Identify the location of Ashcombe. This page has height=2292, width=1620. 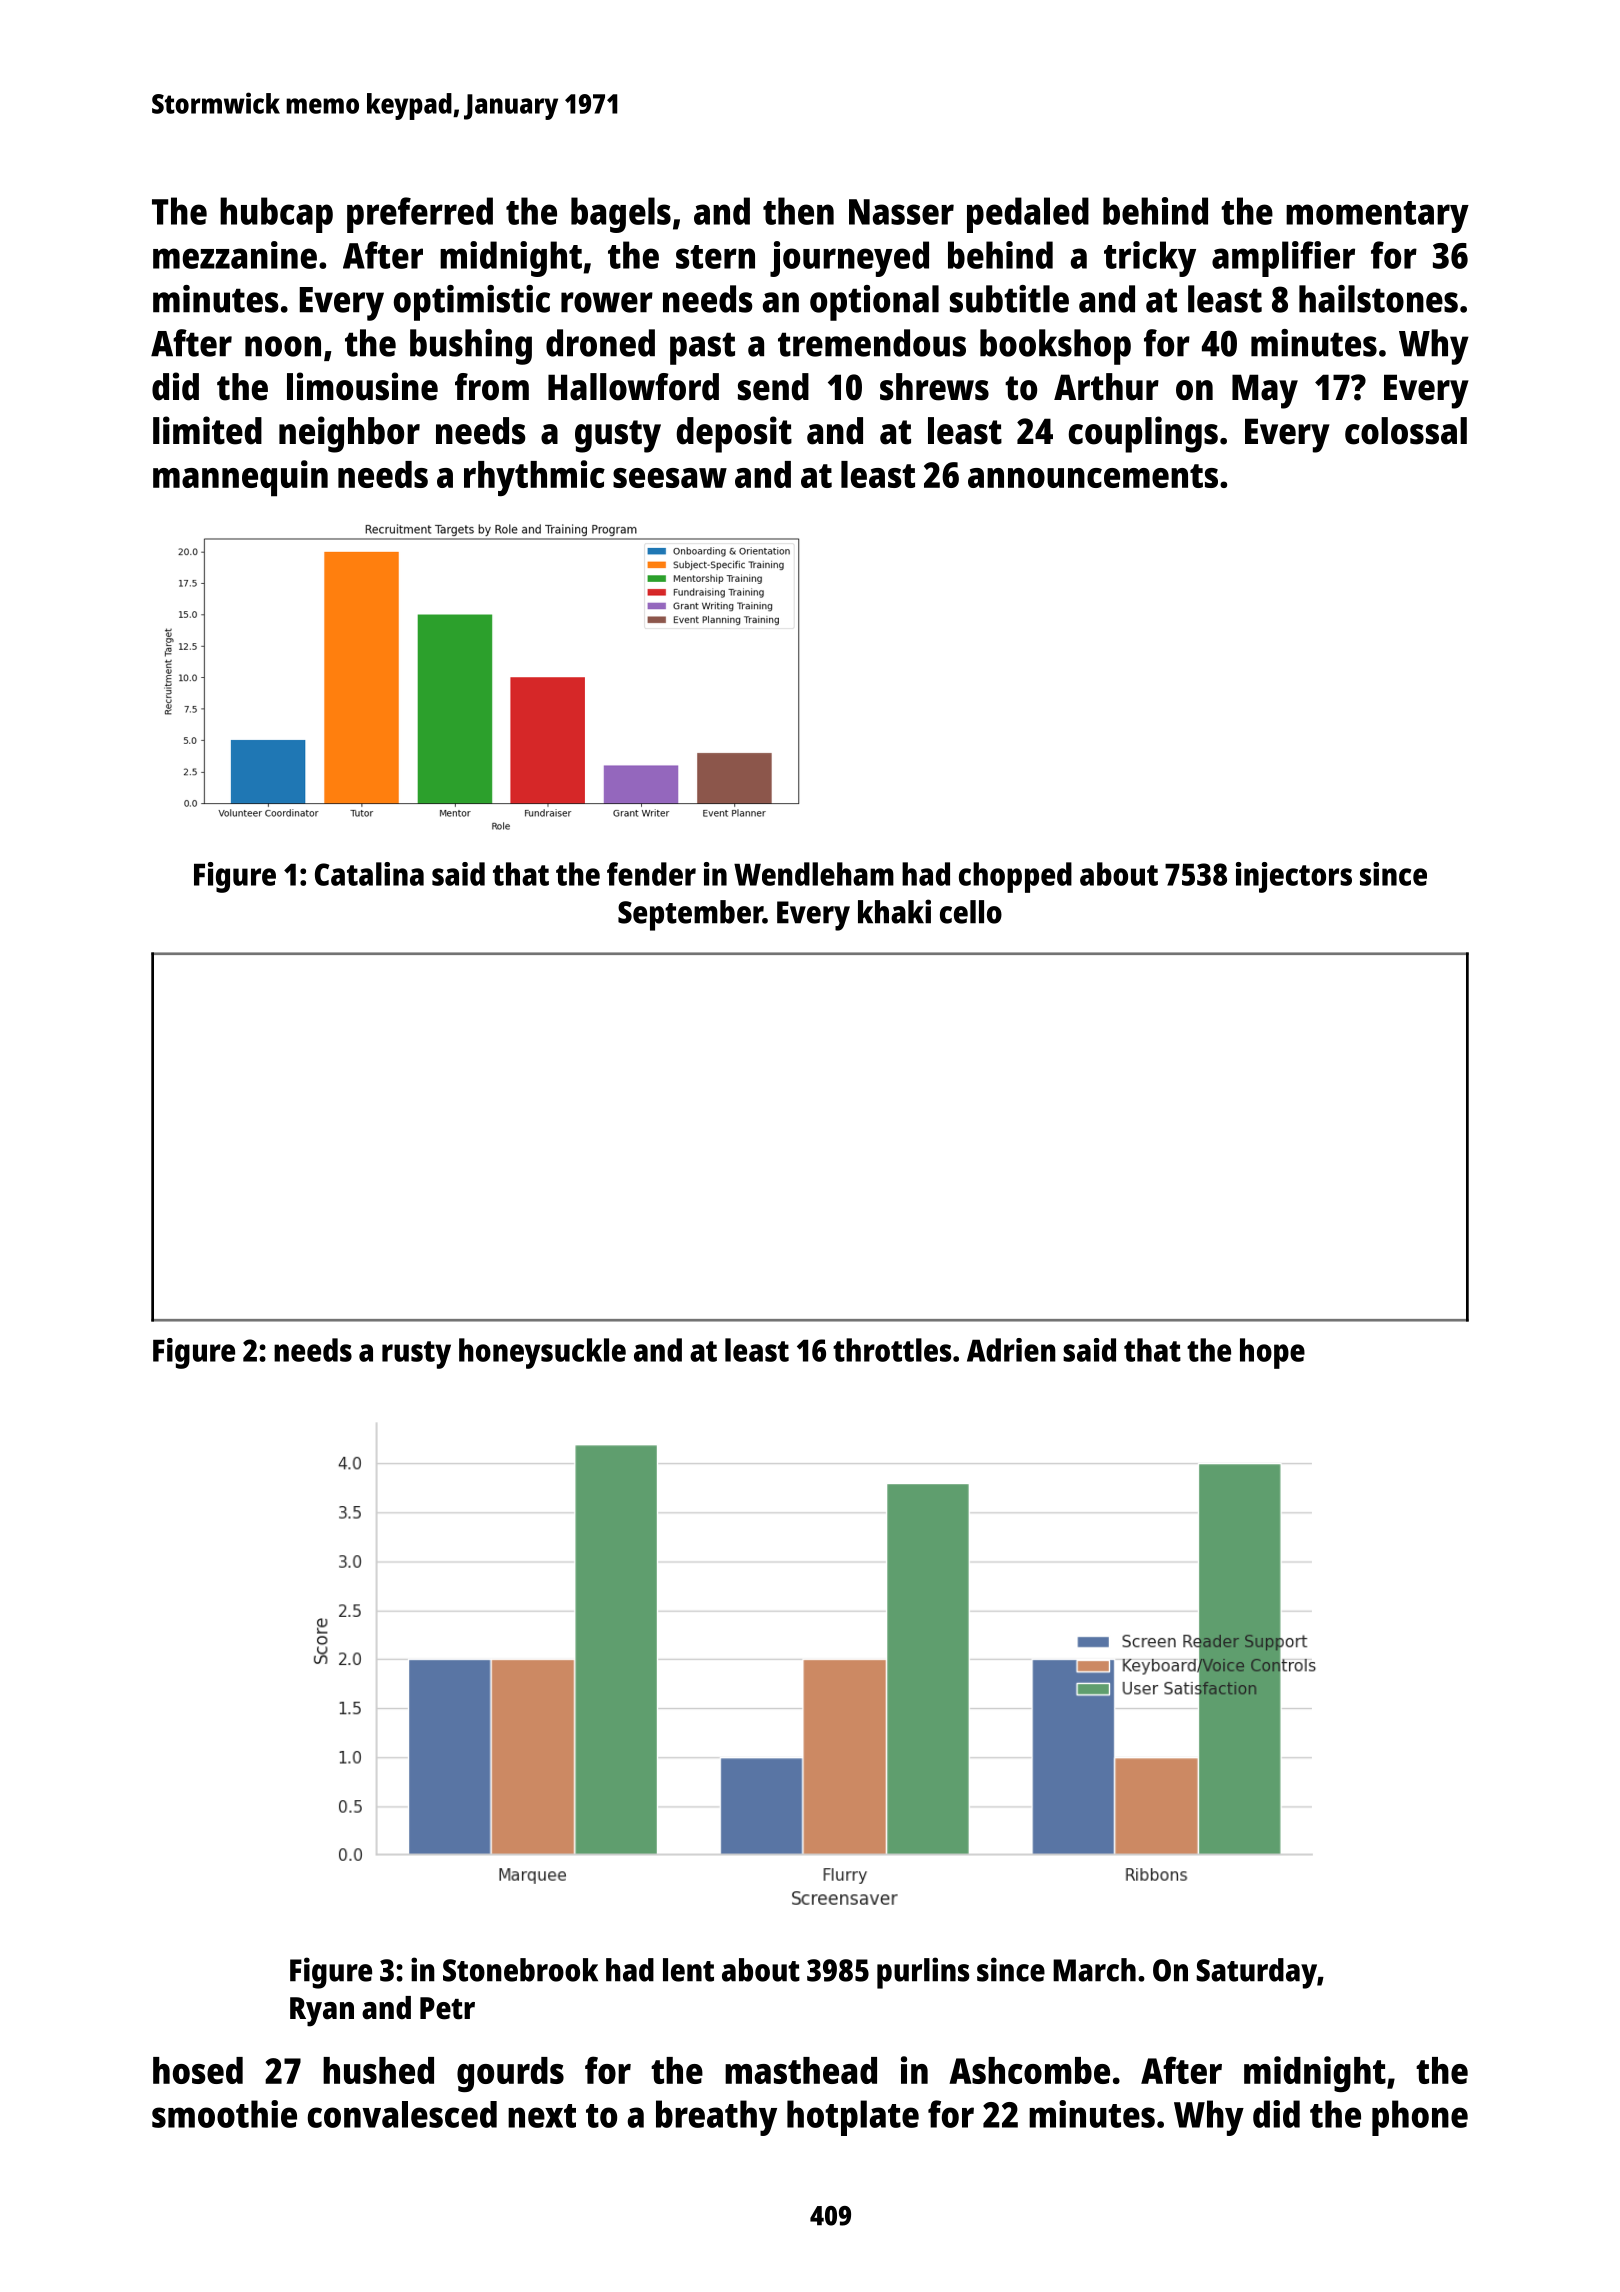
(1029, 2070).
